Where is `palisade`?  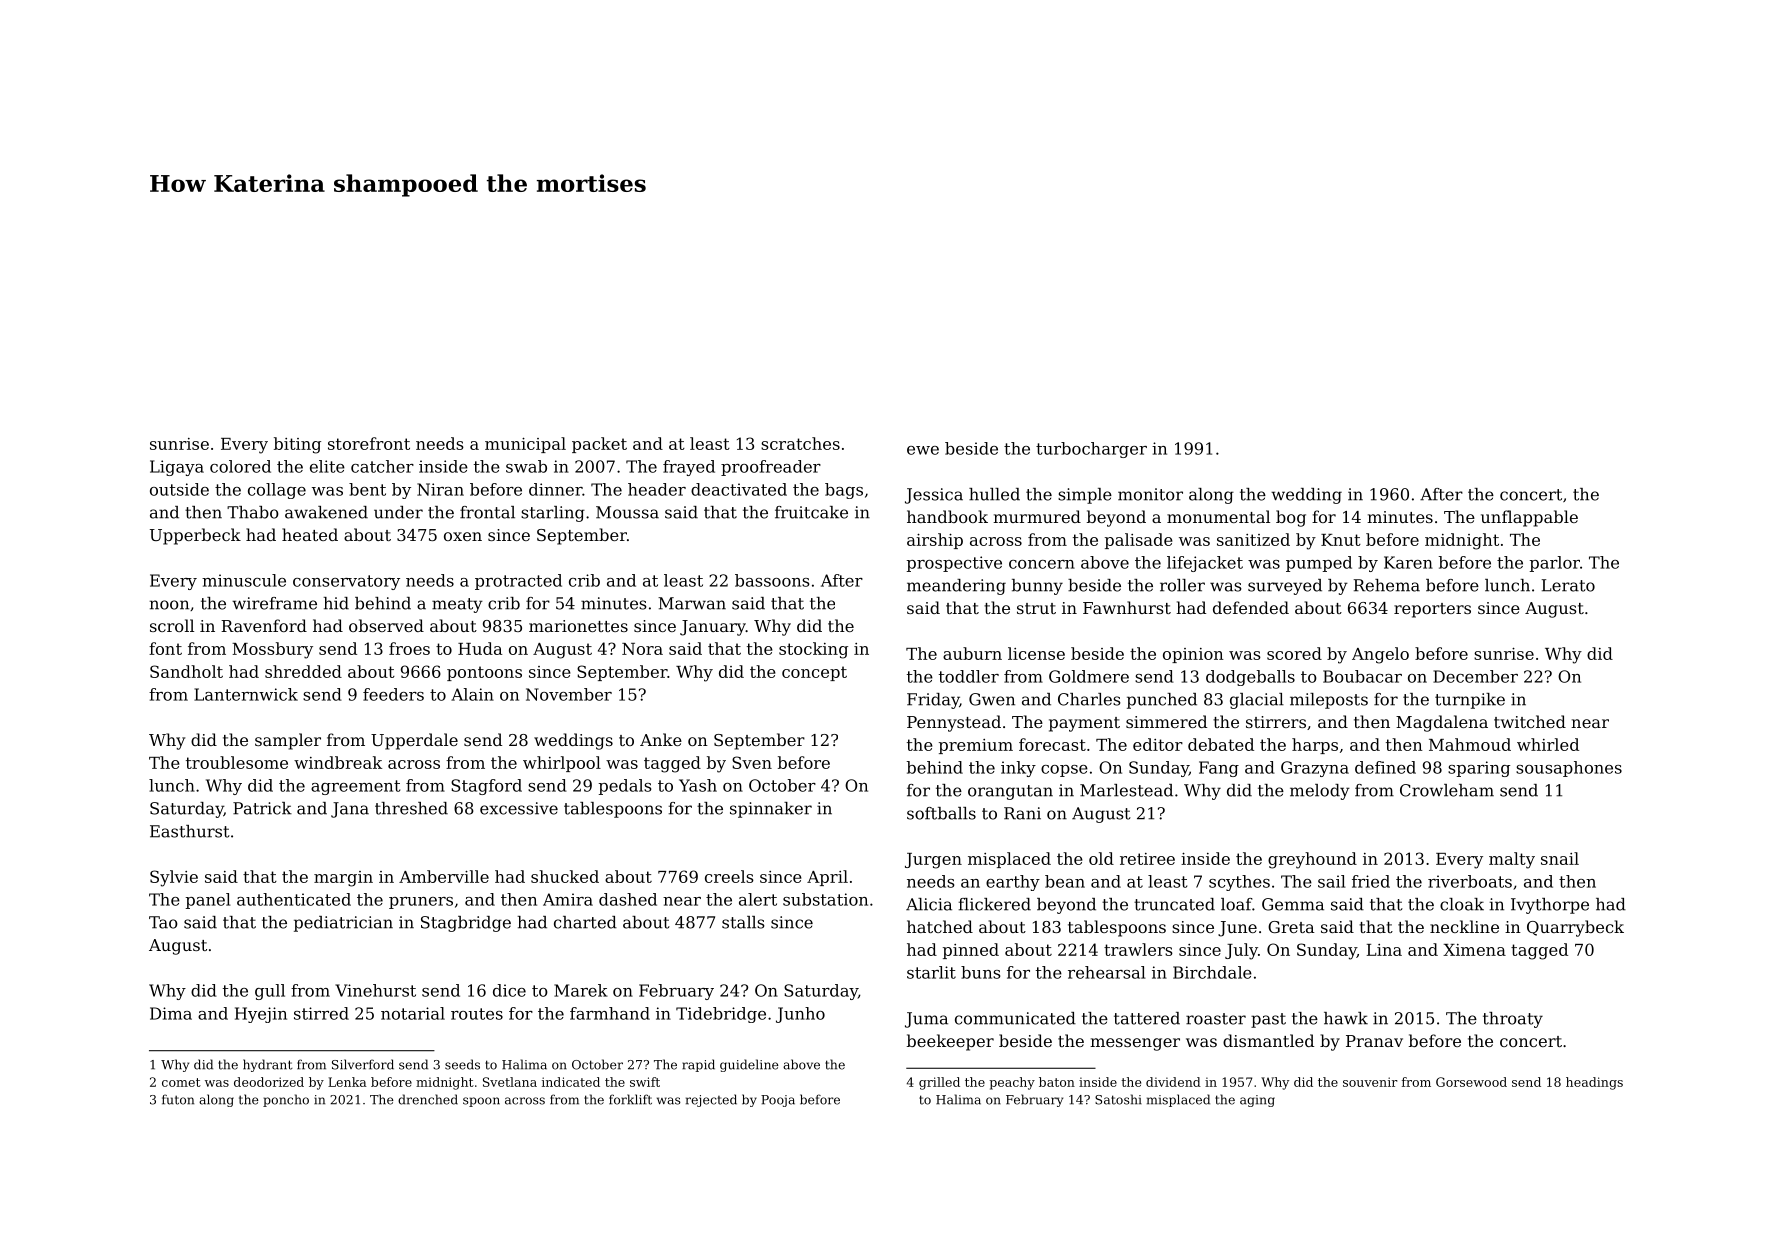 palisade is located at coordinates (1139, 541).
